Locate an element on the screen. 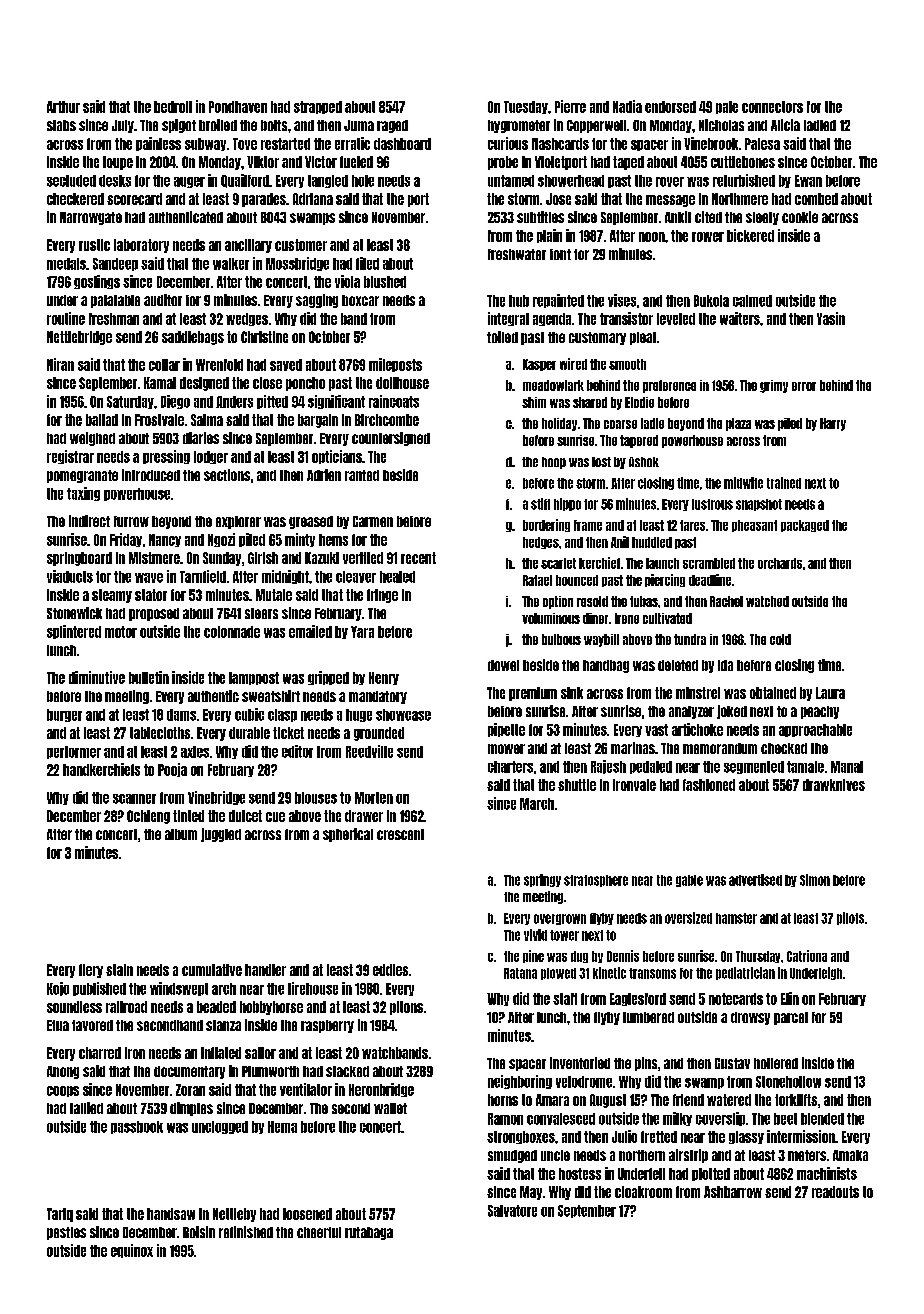 Image resolution: width=924 pixels, height=1314 pixels. advertised is located at coordinates (755, 880).
